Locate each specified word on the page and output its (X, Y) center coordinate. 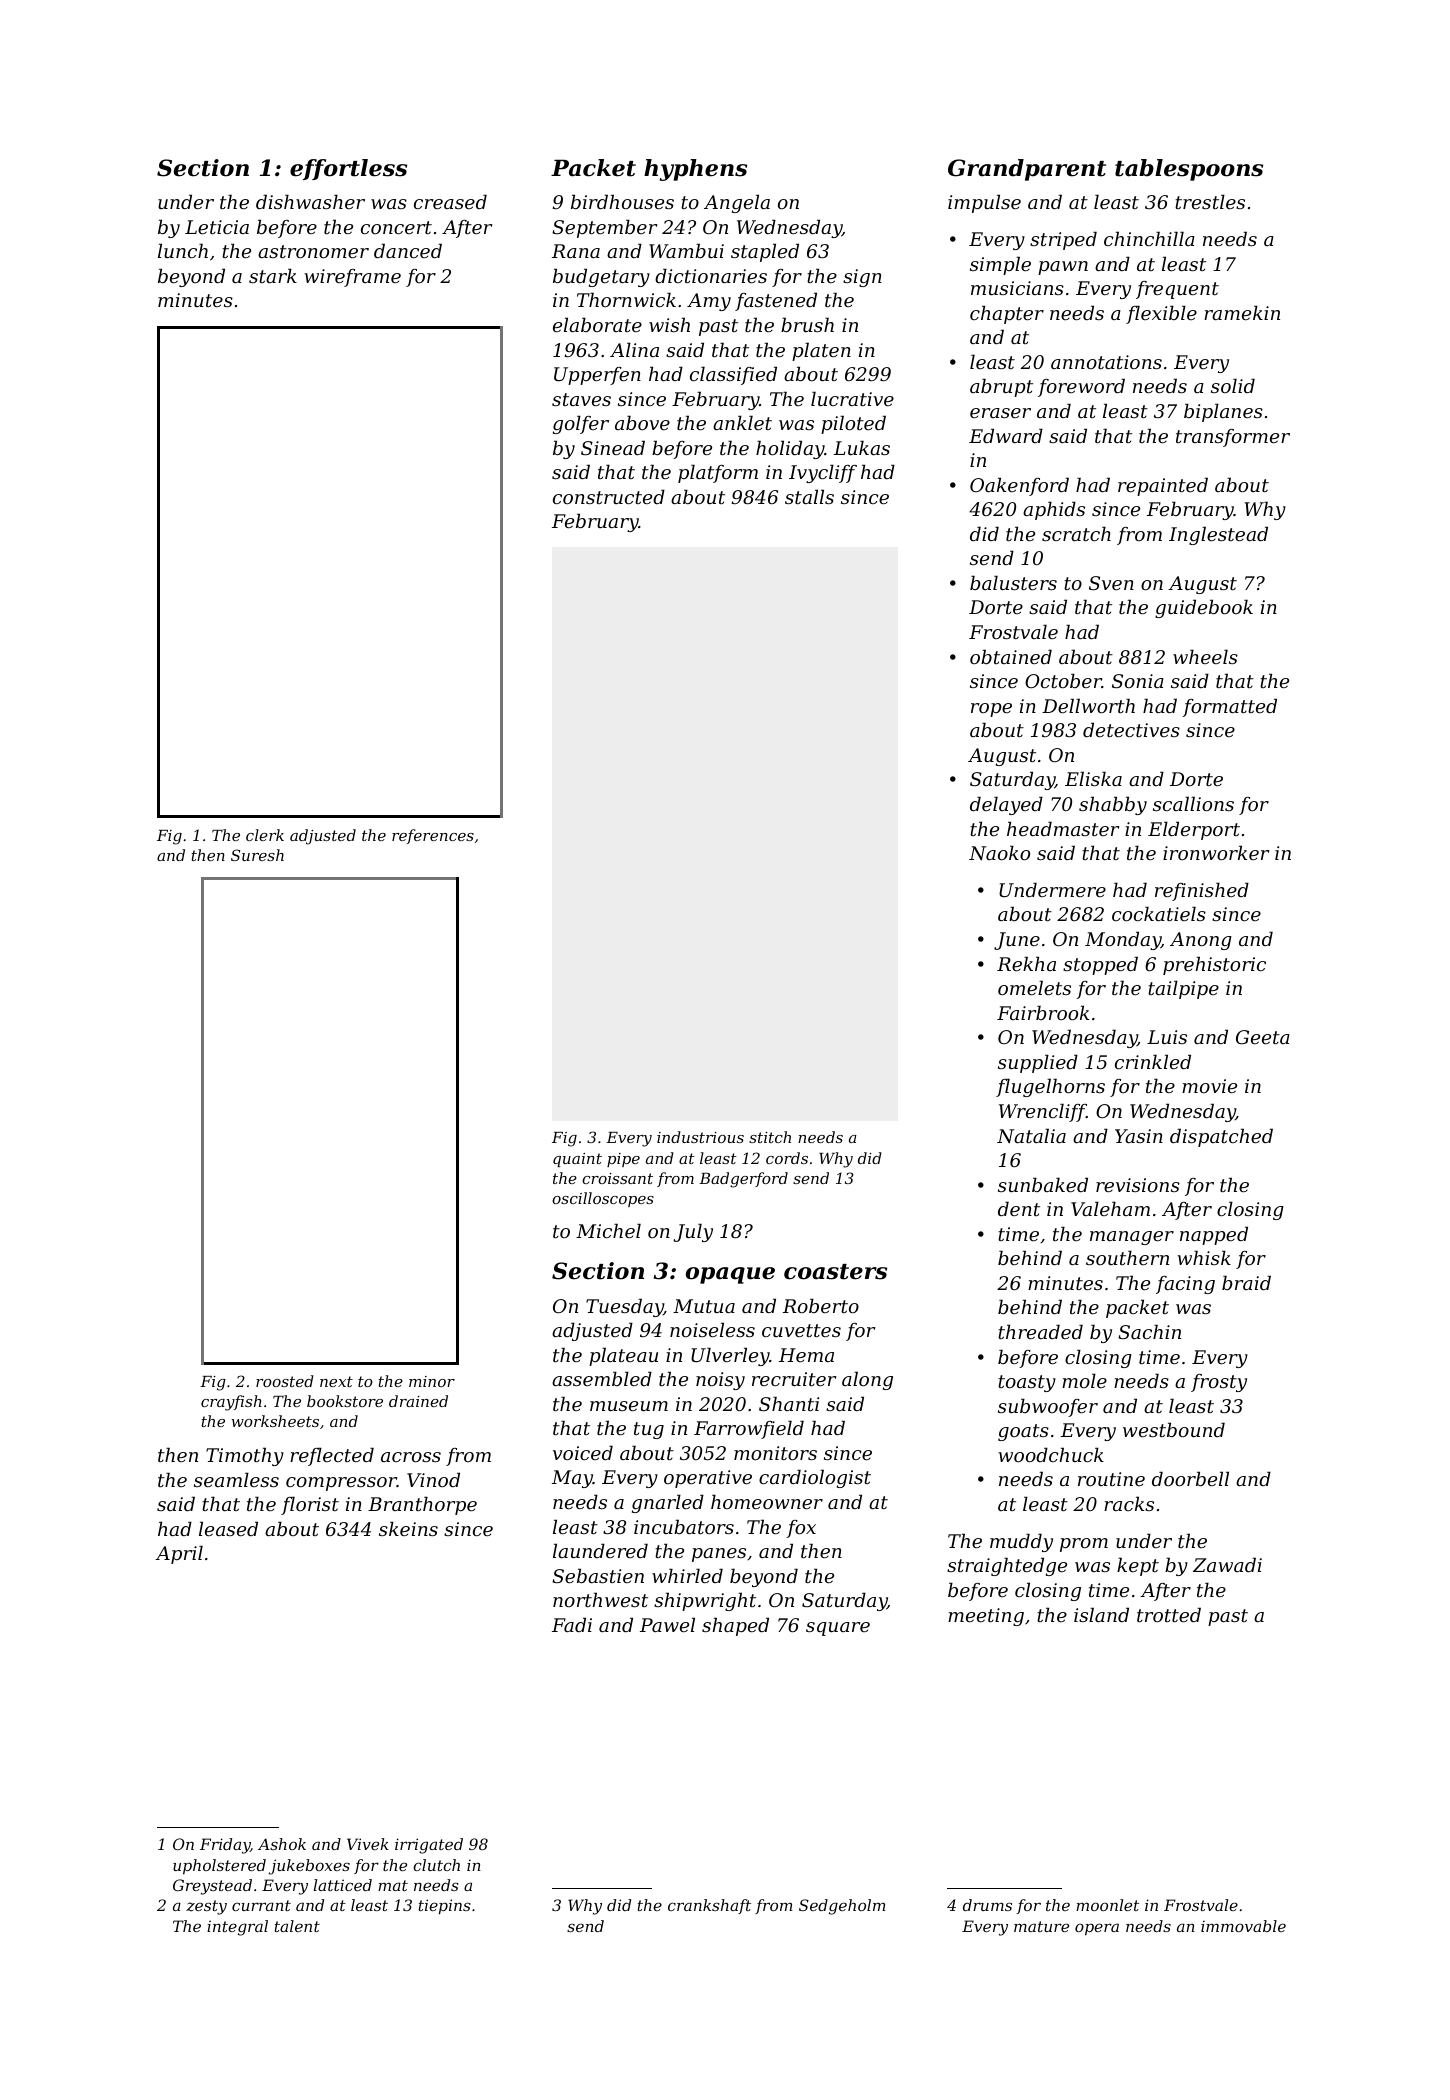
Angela (737, 203)
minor (432, 1381)
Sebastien (598, 1575)
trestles (1210, 201)
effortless (348, 169)
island (1101, 1614)
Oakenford (1019, 486)
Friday (225, 1846)
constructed (609, 496)
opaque (730, 1275)
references (433, 836)
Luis (1167, 1037)
